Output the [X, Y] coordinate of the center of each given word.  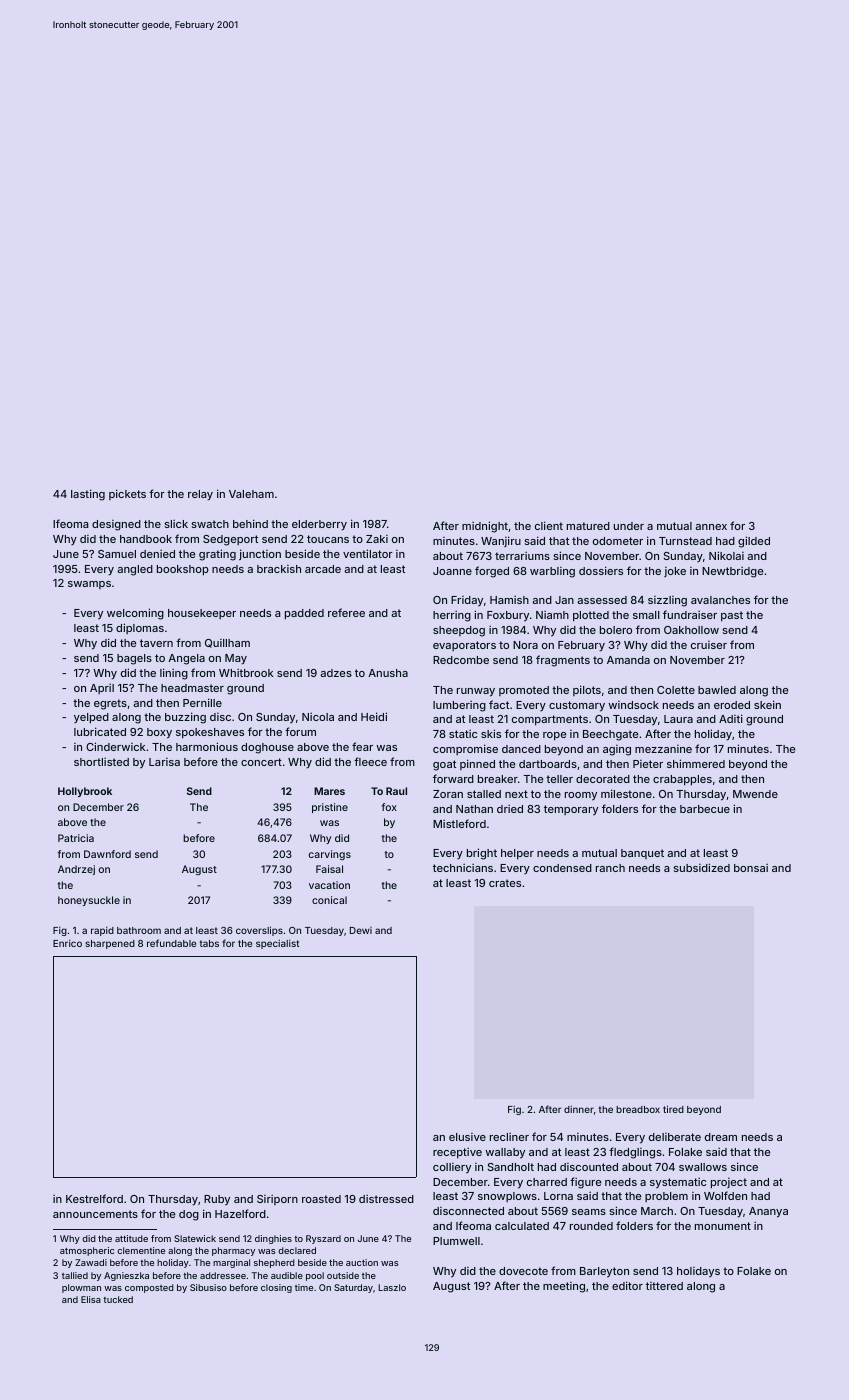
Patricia [76, 838]
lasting [88, 495]
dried [510, 808]
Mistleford [459, 823]
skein [767, 704]
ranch [610, 868]
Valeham [251, 494]
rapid [102, 931]
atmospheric [87, 1251]
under [629, 526]
